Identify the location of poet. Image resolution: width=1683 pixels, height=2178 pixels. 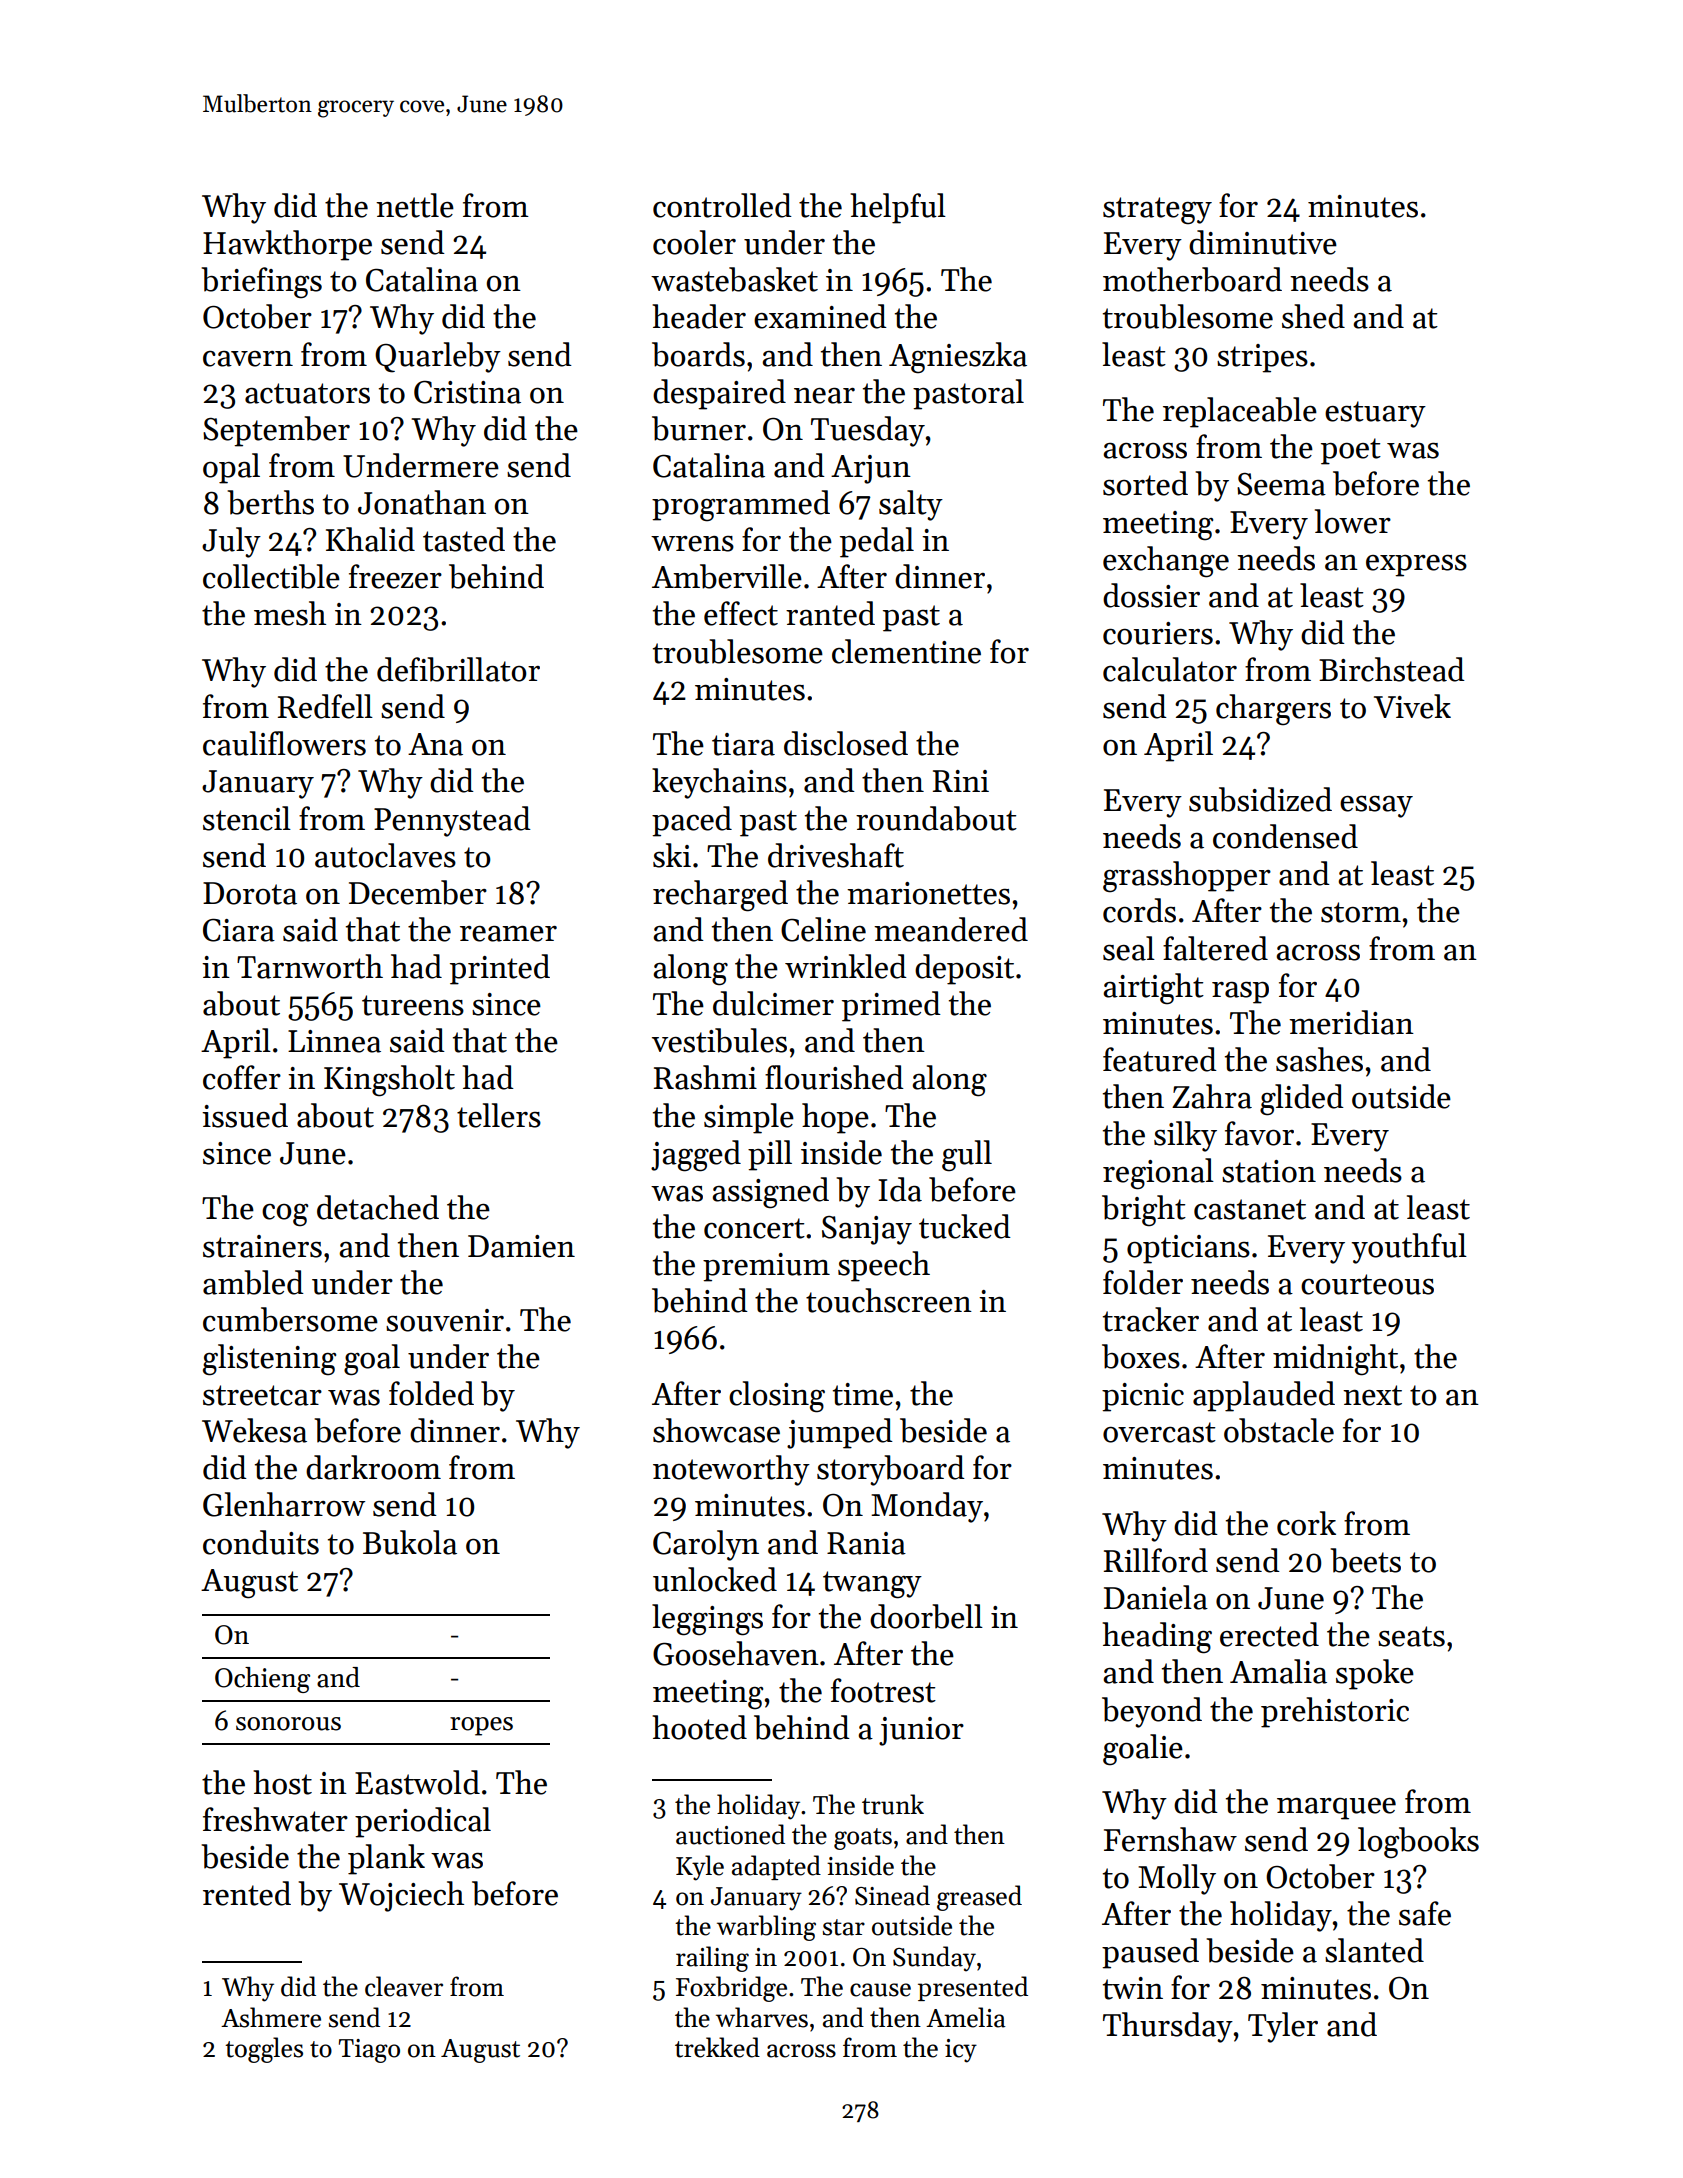
(1351, 451).
